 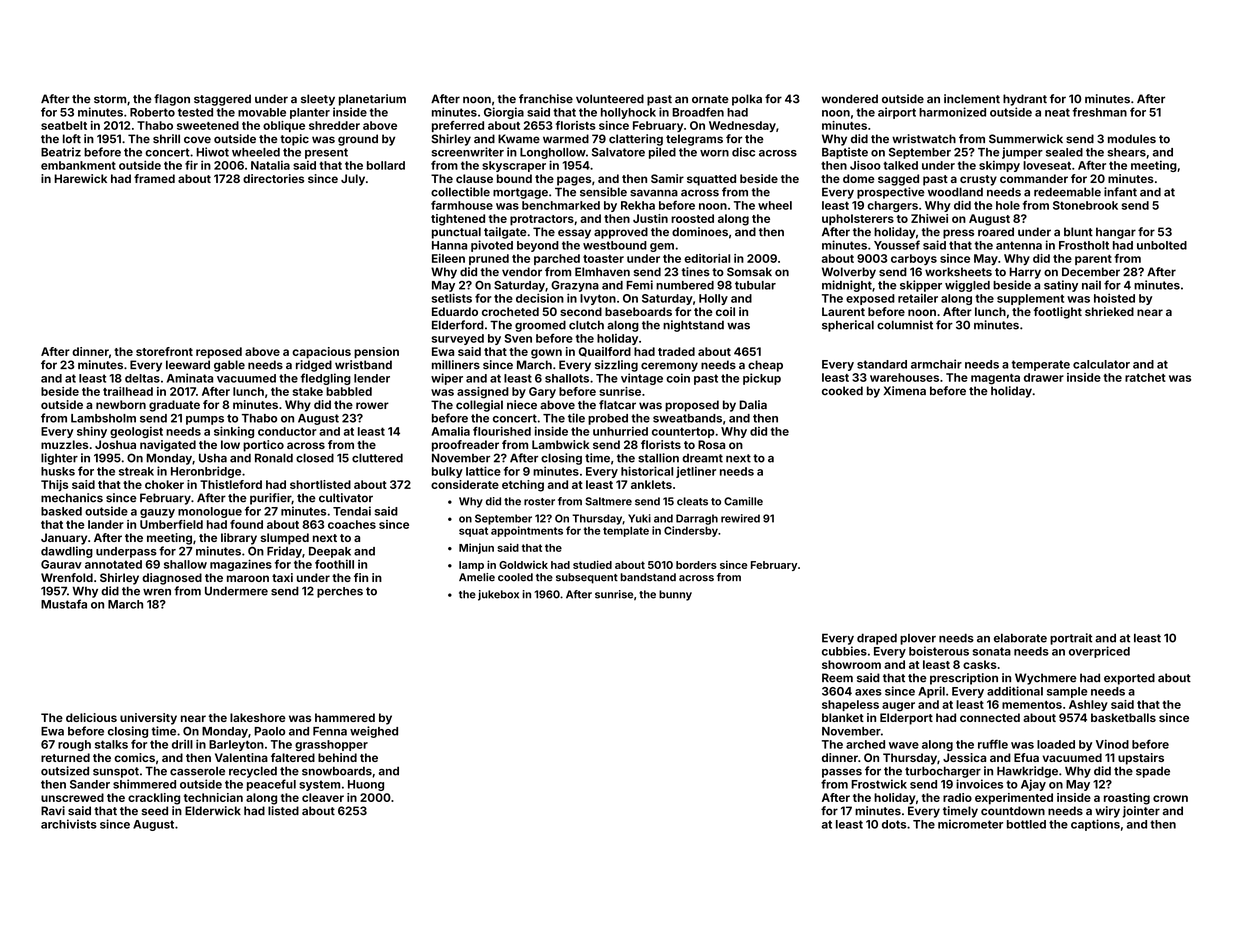 I want to click on cheap, so click(x=765, y=366).
